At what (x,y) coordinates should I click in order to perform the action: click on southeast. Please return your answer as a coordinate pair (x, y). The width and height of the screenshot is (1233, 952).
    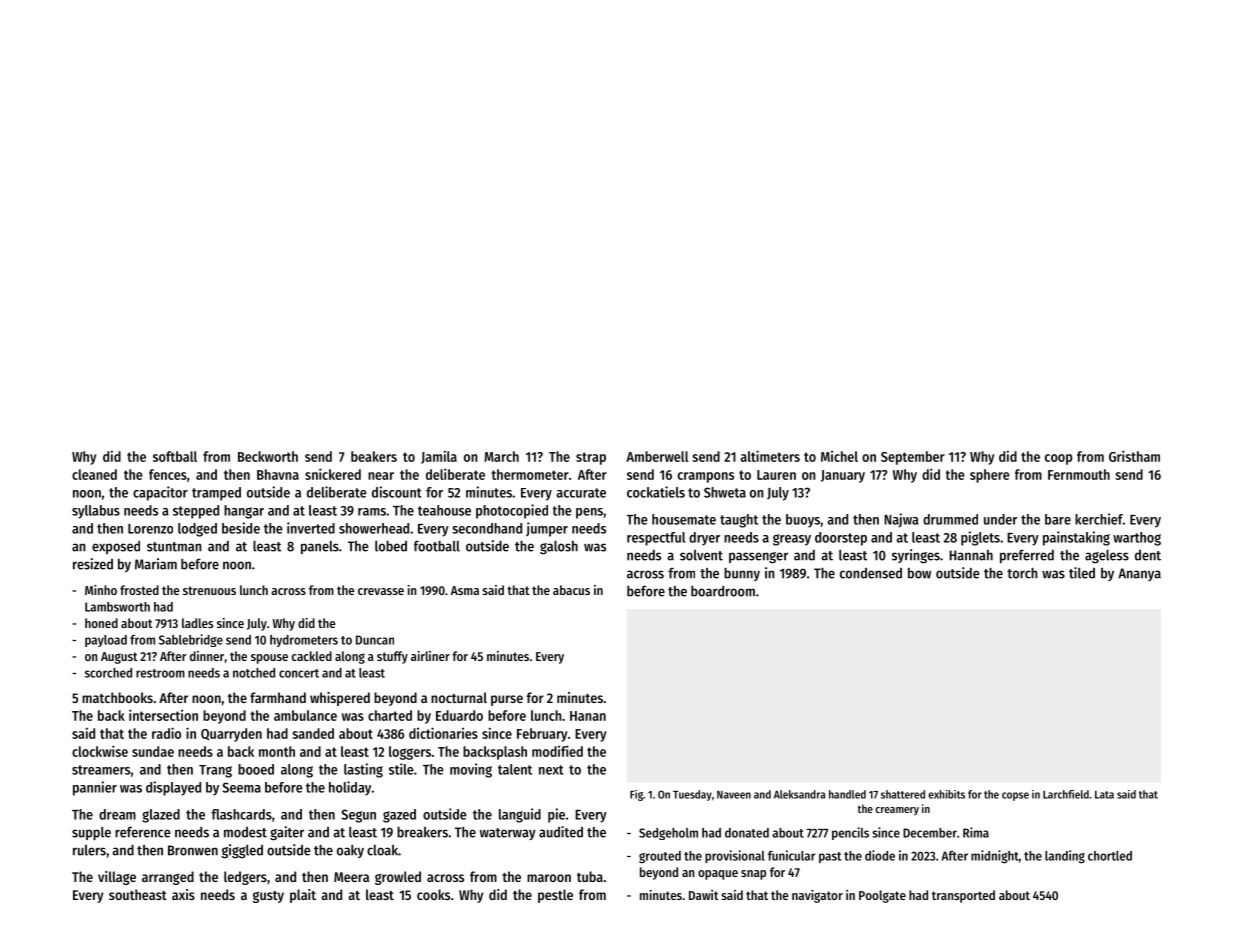
    Looking at the image, I should click on (138, 894).
